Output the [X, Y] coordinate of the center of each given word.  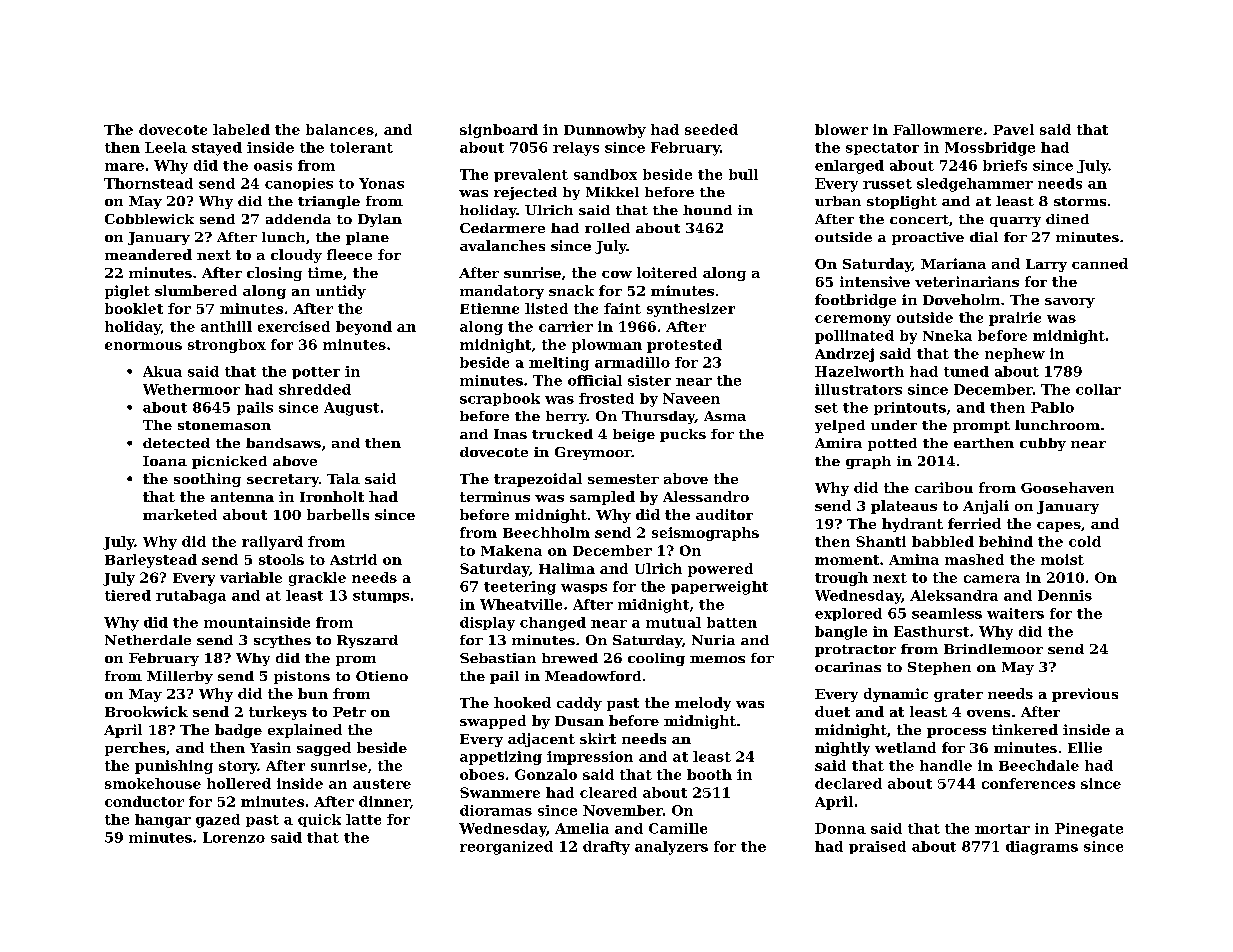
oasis [273, 165]
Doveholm [961, 299]
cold [1085, 541]
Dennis [1065, 595]
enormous [143, 346]
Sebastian [498, 658]
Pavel [1013, 129]
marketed [180, 514]
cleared [608, 792]
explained [305, 731]
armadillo [632, 362]
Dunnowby [605, 131]
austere [382, 784]
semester [623, 479]
